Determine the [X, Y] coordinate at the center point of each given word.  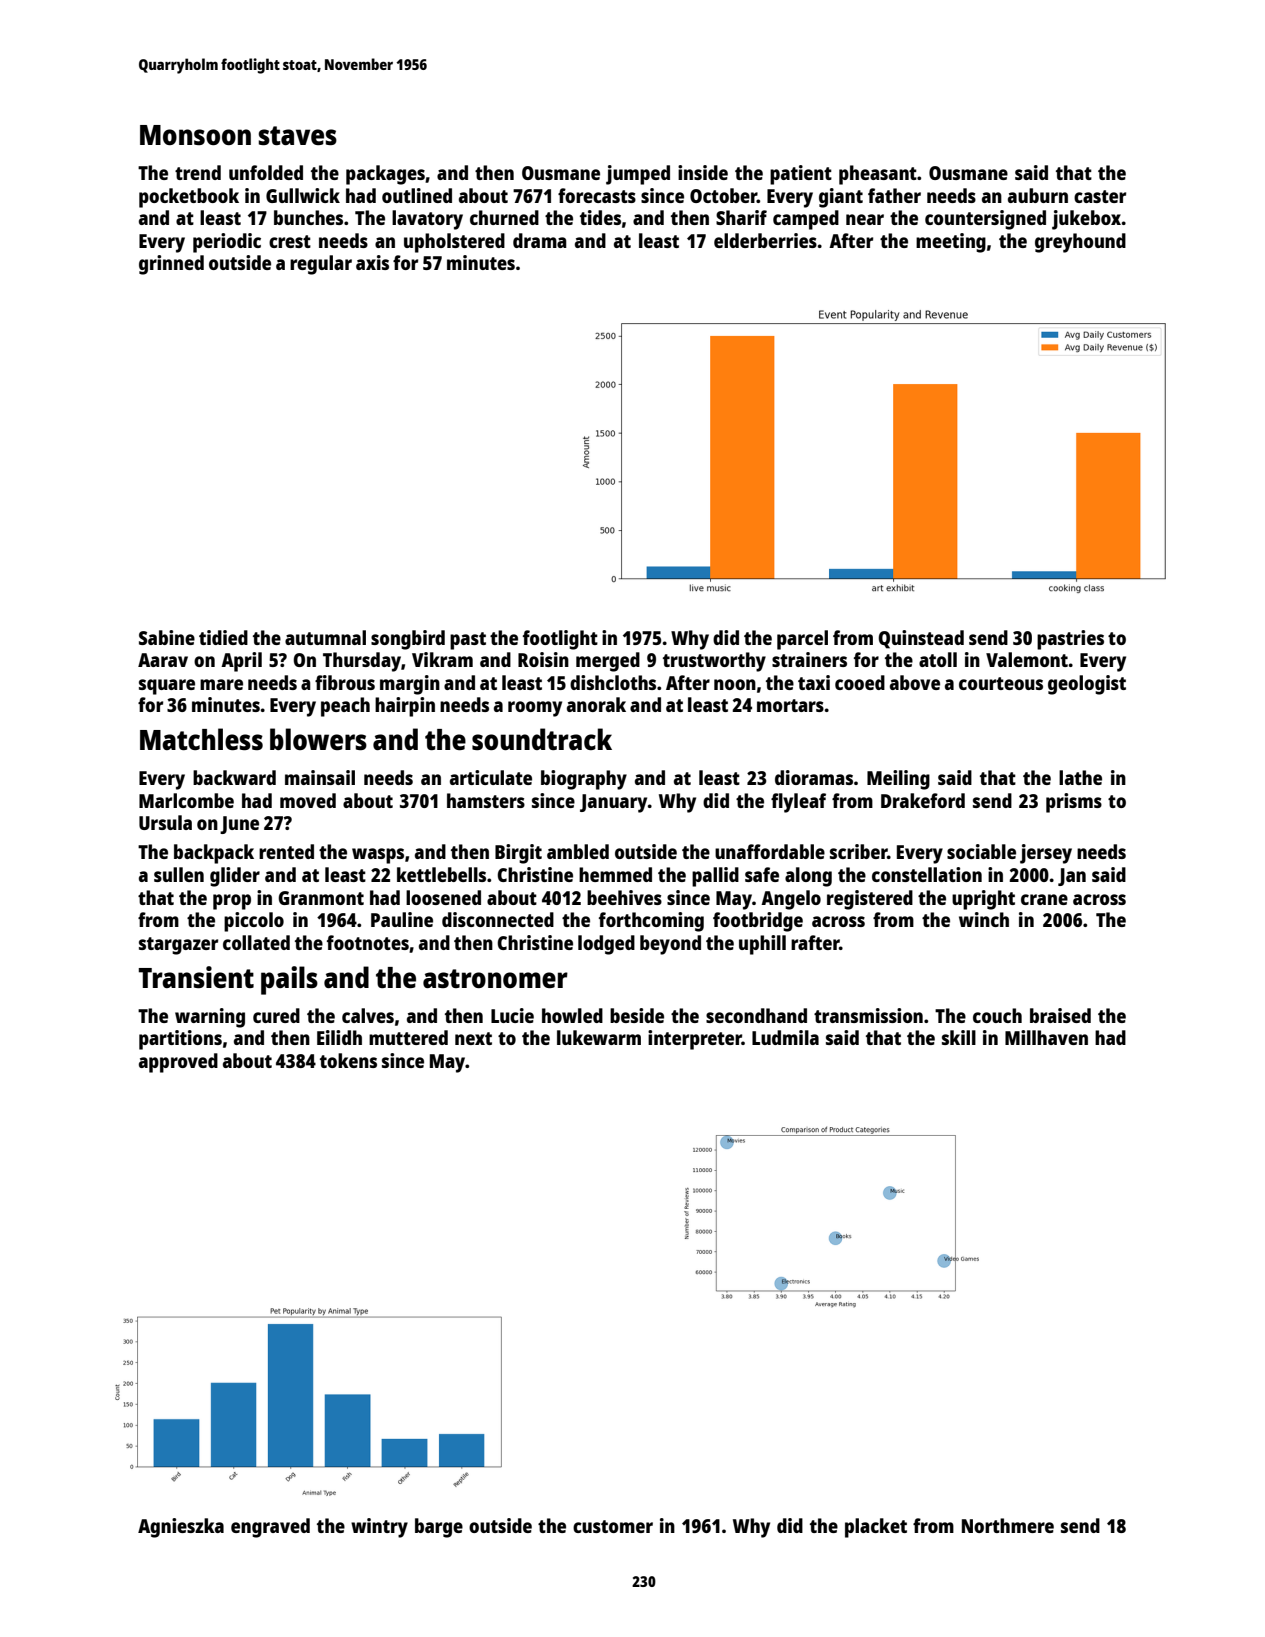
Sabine [167, 637]
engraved [270, 1528]
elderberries [765, 240]
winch [984, 919]
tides [600, 217]
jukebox [1086, 220]
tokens [348, 1060]
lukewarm [599, 1037]
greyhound [1080, 243]
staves [298, 135]
